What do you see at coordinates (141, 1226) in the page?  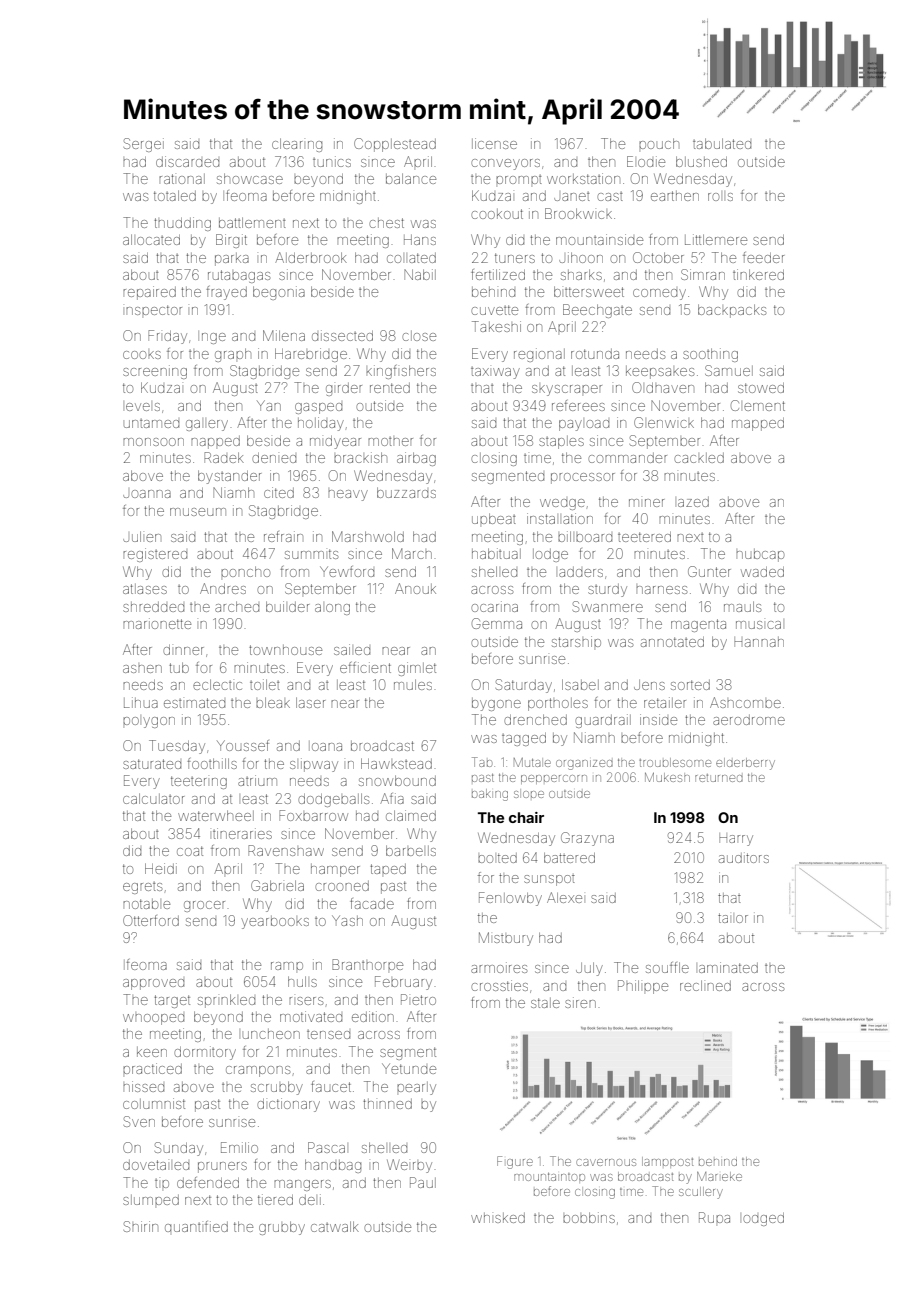 I see `Shirin` at bounding box center [141, 1226].
